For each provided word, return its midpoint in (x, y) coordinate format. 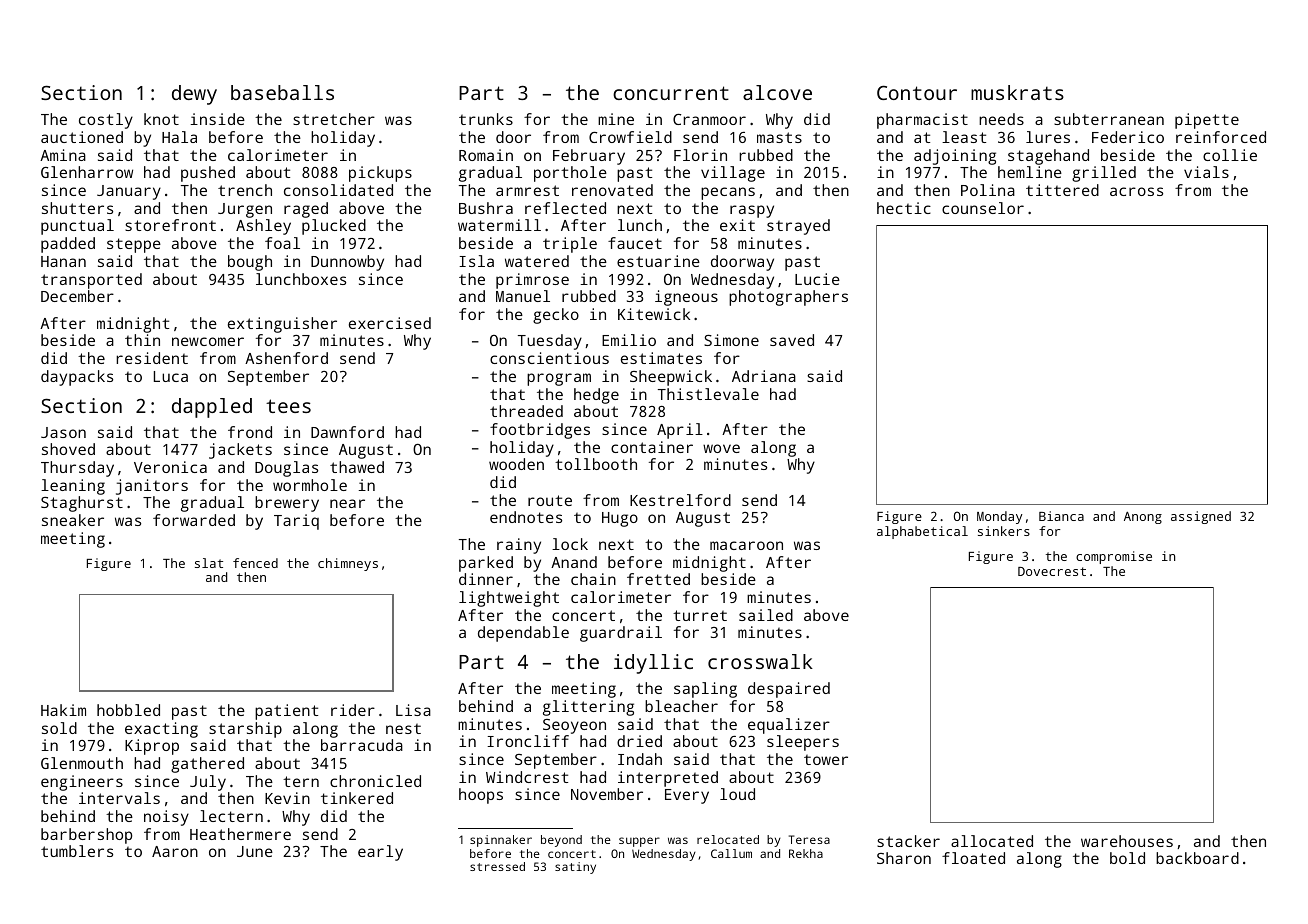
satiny (575, 868)
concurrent (671, 93)
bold (1127, 858)
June (255, 851)
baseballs (282, 92)
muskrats (1017, 92)
